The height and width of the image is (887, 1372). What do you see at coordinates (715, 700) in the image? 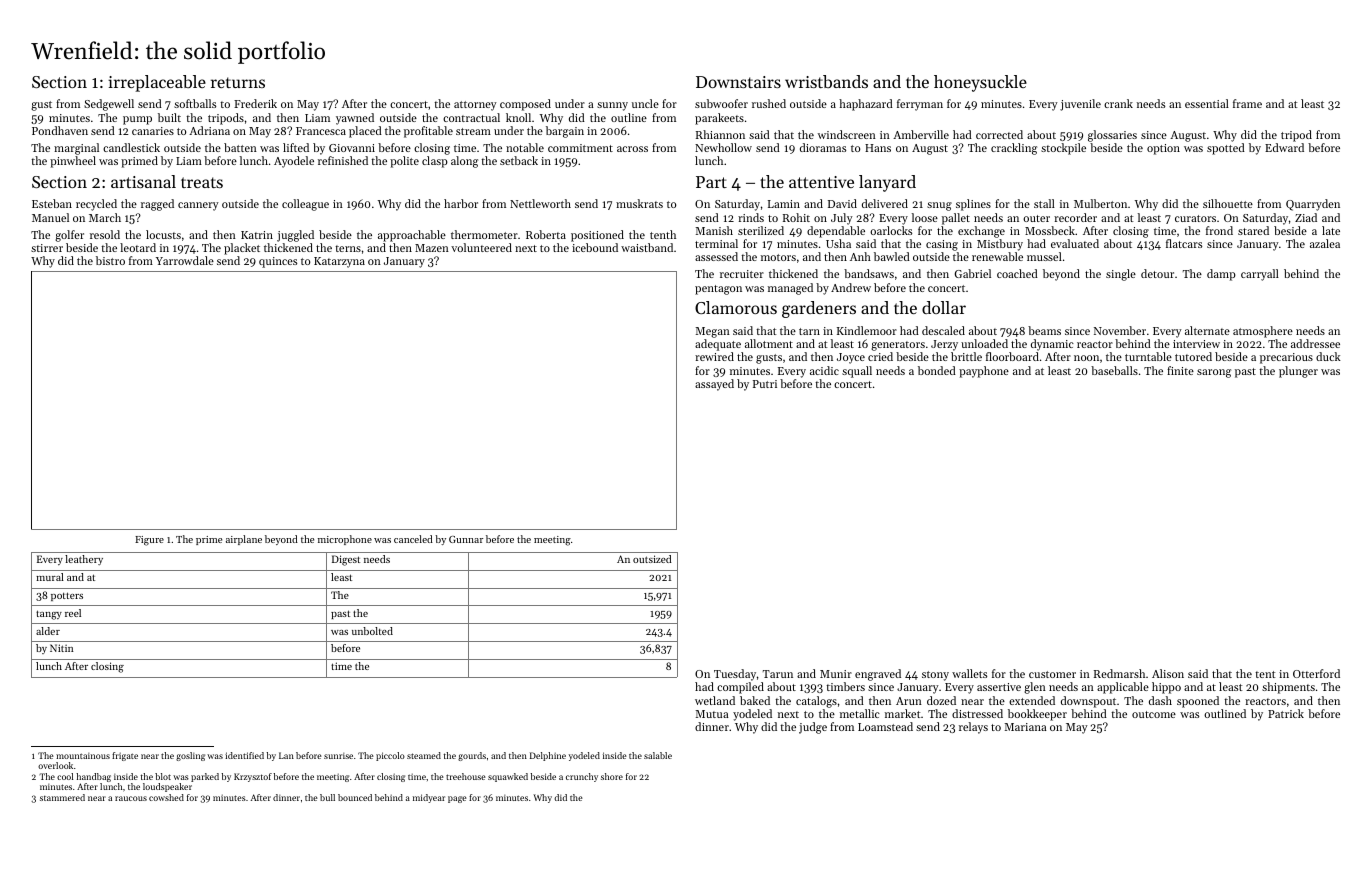
I see `wetland` at bounding box center [715, 700].
